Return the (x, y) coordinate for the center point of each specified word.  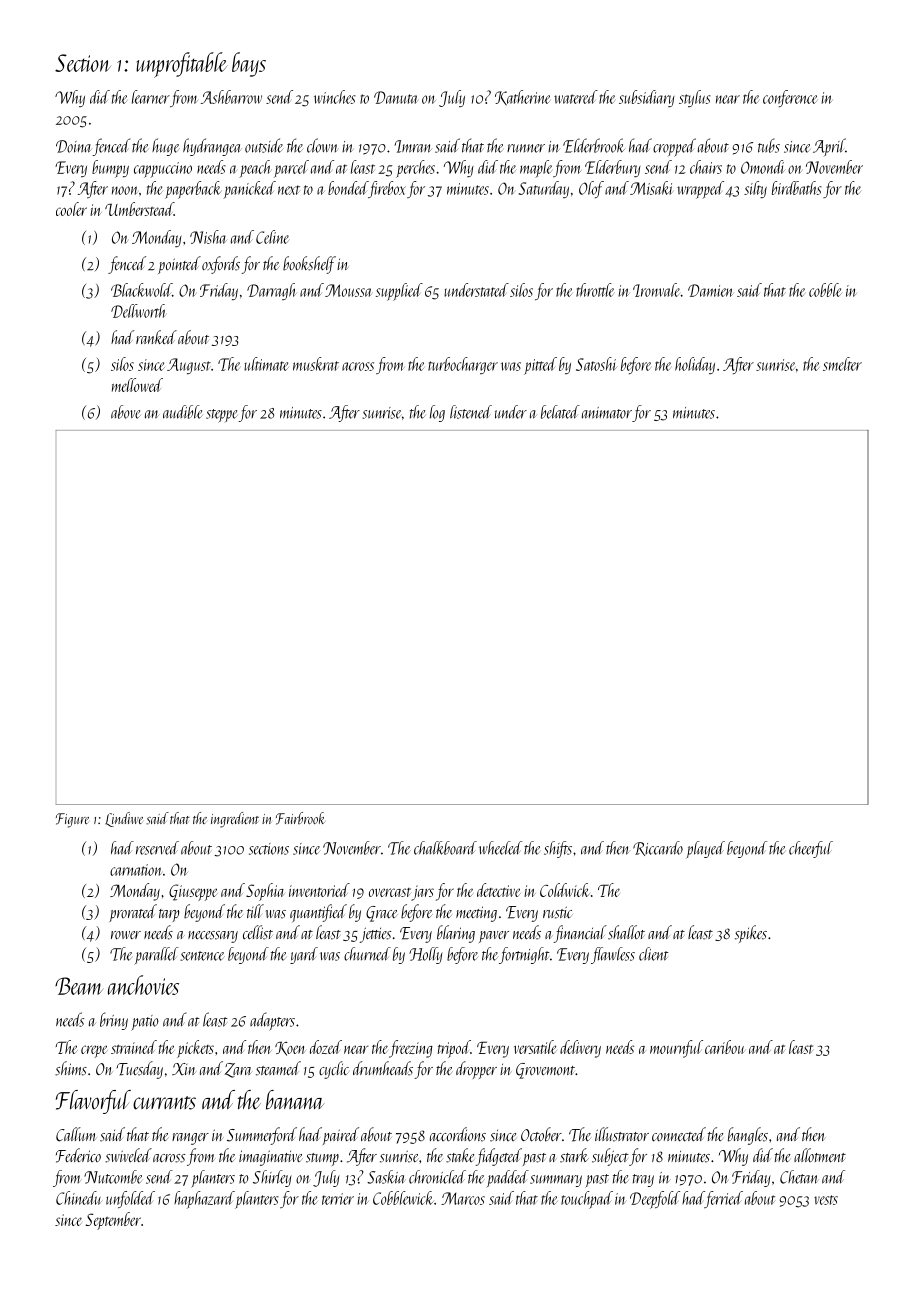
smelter (842, 364)
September (113, 1221)
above (126, 412)
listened (471, 412)
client (654, 954)
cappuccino (163, 170)
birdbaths (797, 188)
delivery (580, 1049)
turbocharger (463, 365)
